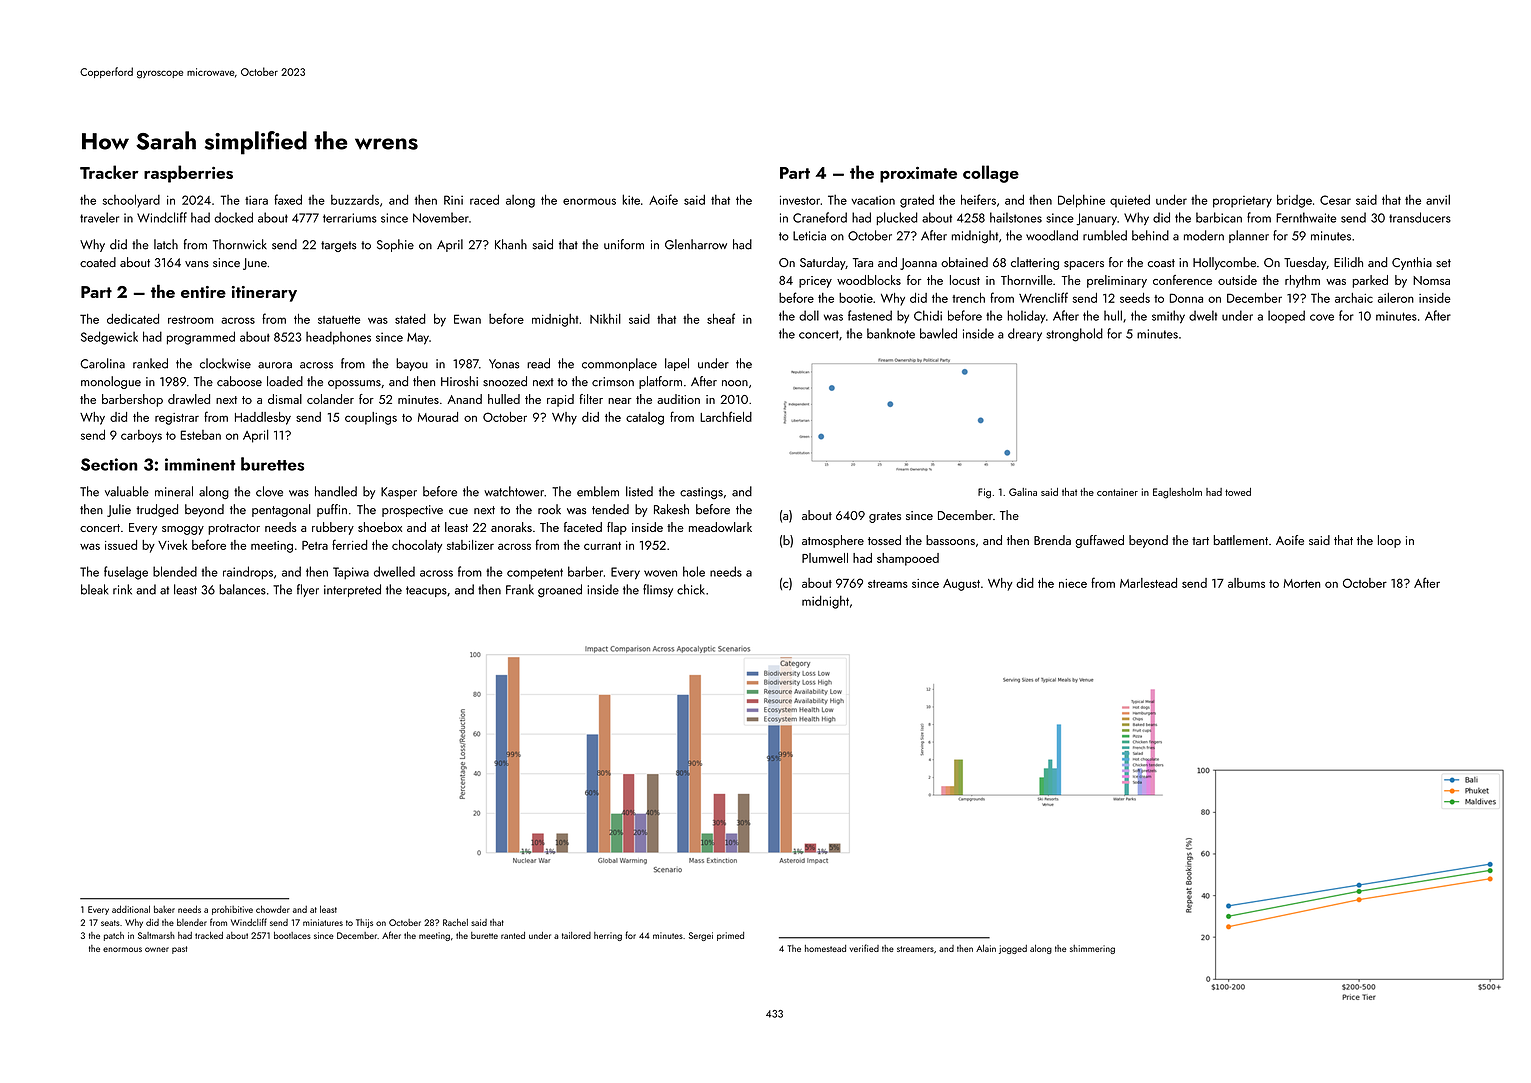 This screenshot has height=1083, width=1531. What do you see at coordinates (1092, 949) in the screenshot?
I see `shimmering` at bounding box center [1092, 949].
